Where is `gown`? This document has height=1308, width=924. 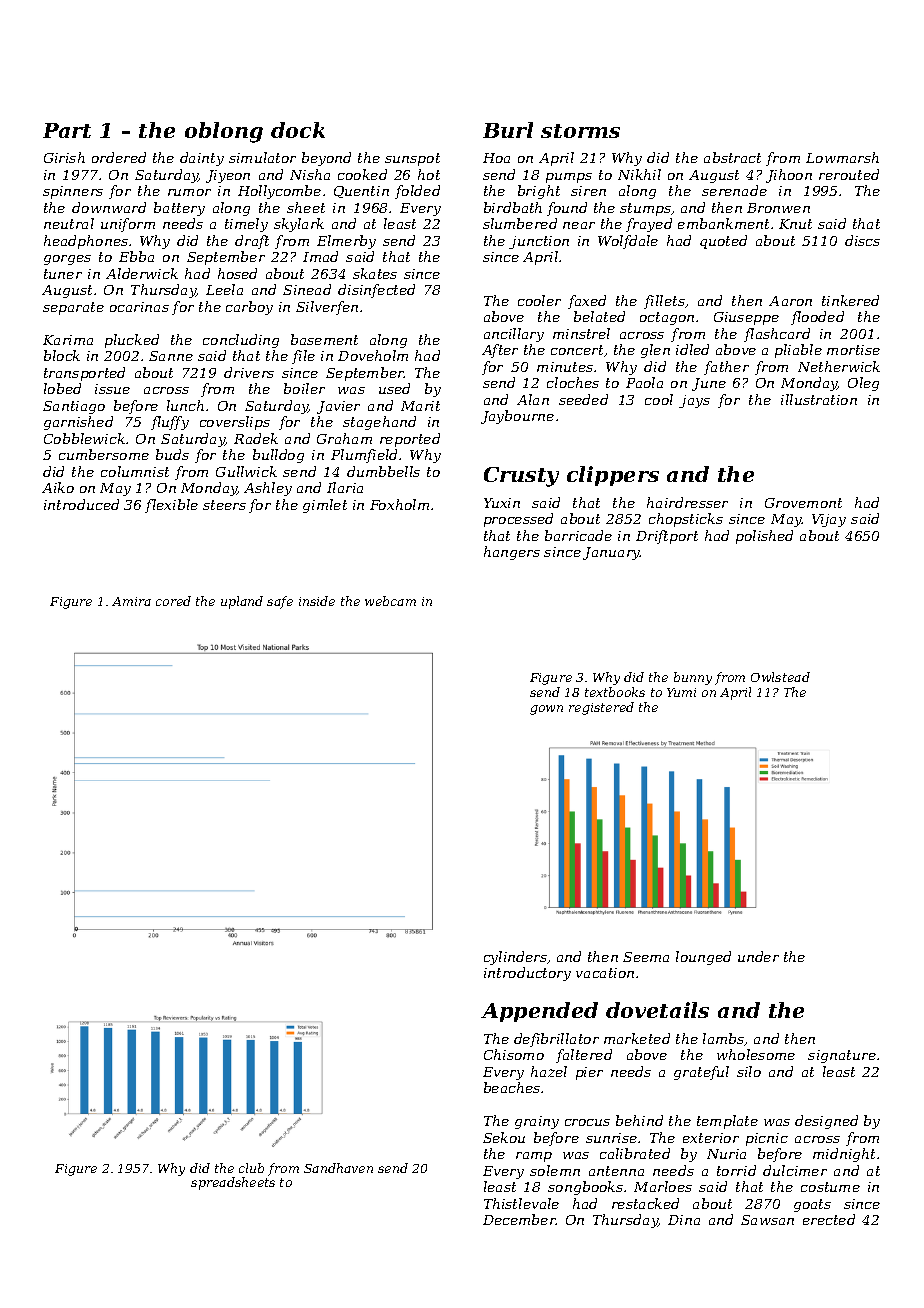 gown is located at coordinates (546, 710).
